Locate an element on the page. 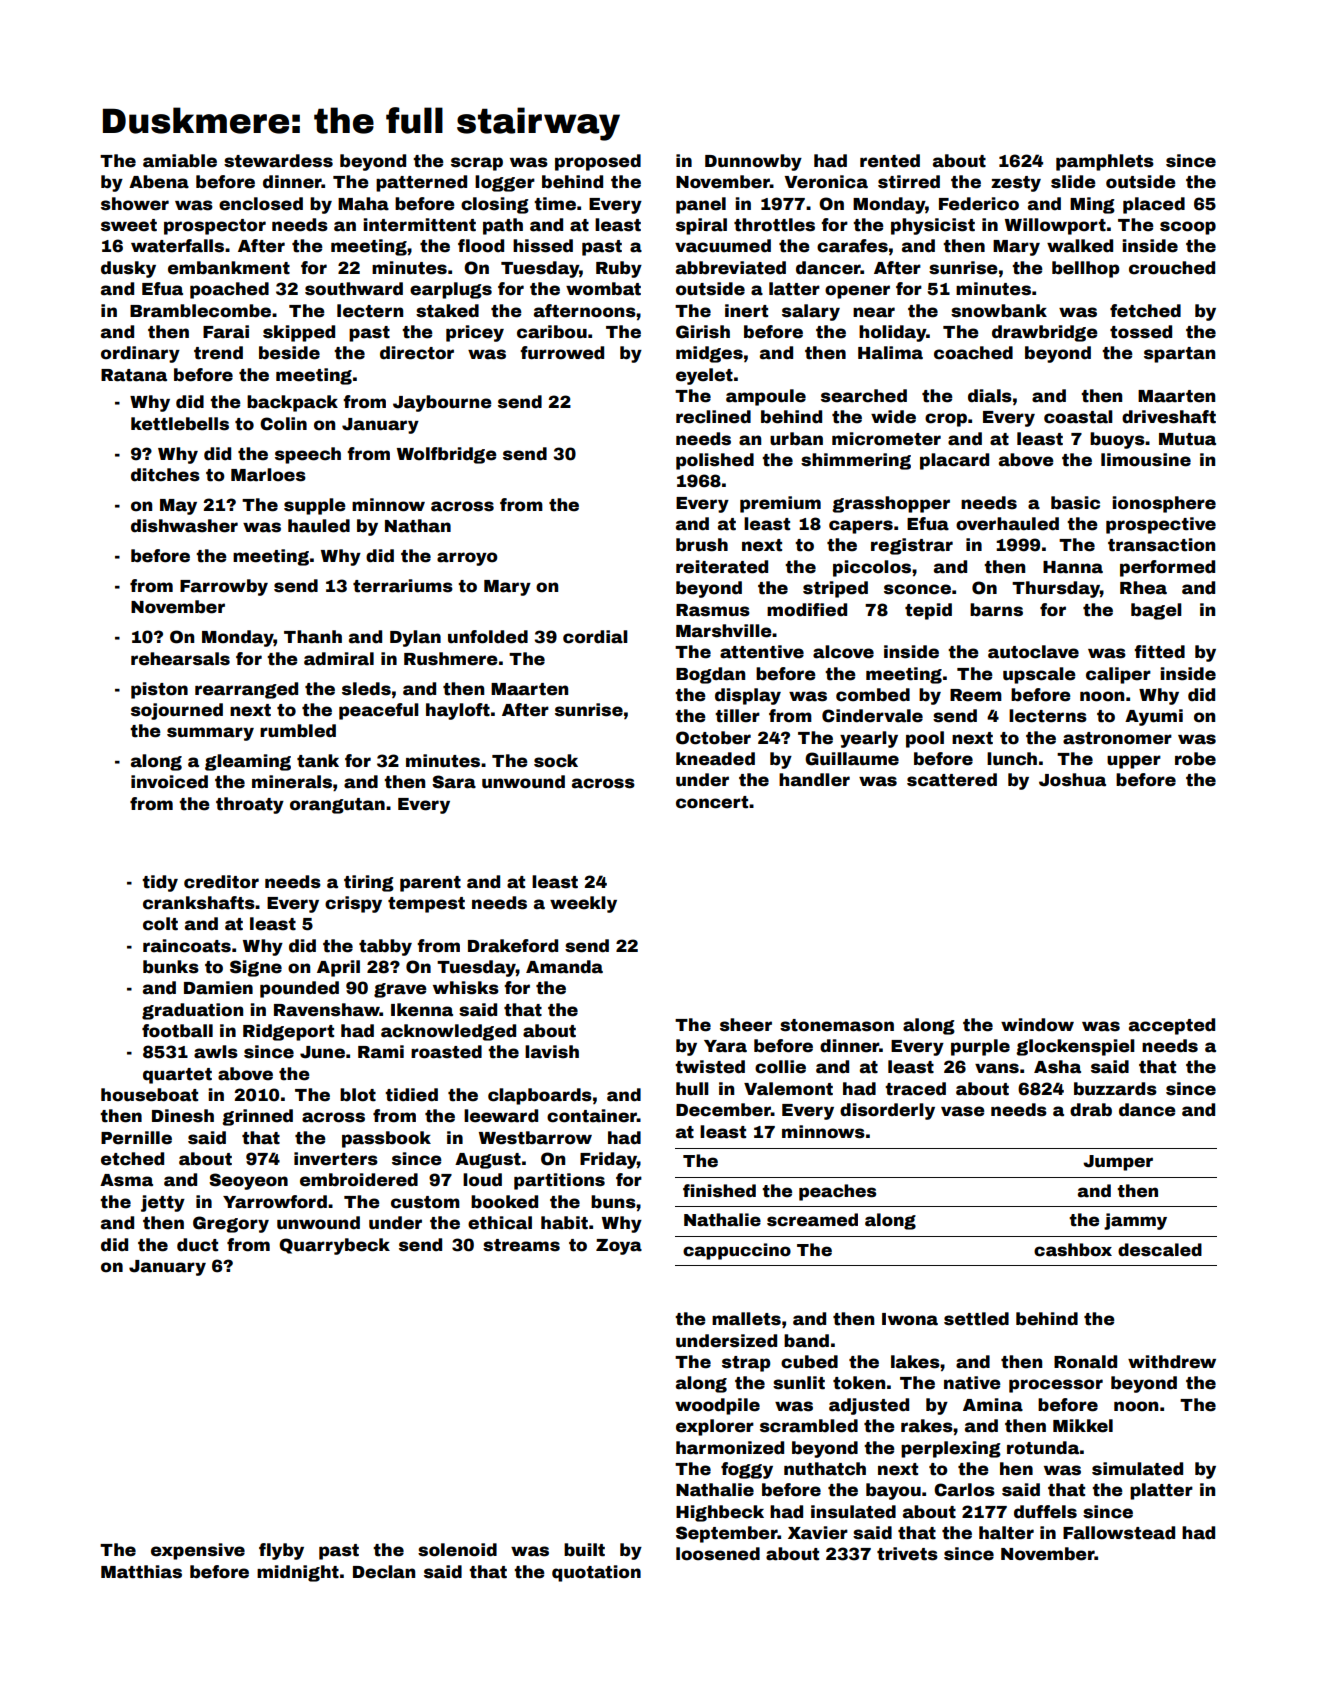 Image resolution: width=1317 pixels, height=1705 pixels. purple is located at coordinates (980, 1047).
